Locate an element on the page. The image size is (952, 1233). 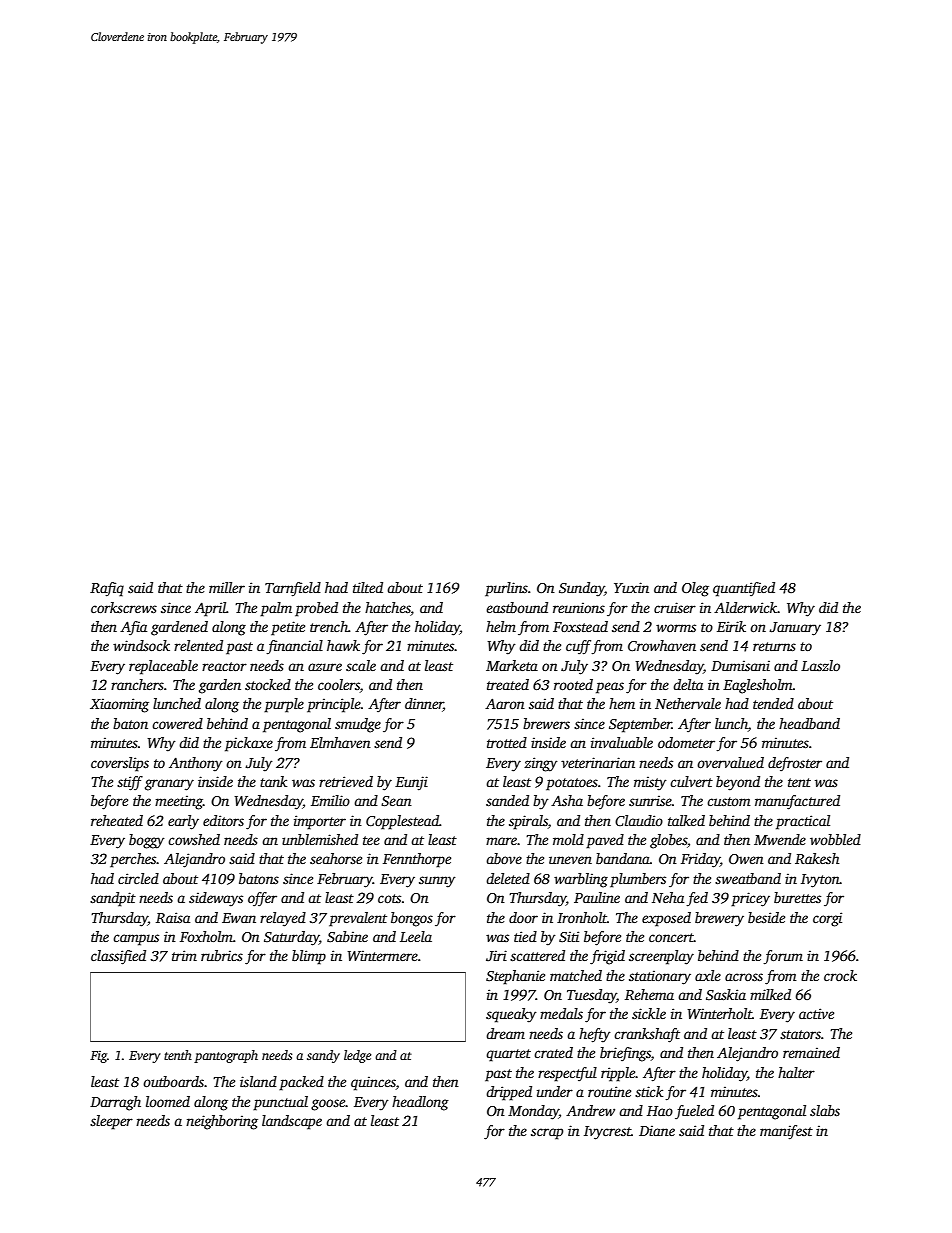
halter is located at coordinates (796, 1072).
